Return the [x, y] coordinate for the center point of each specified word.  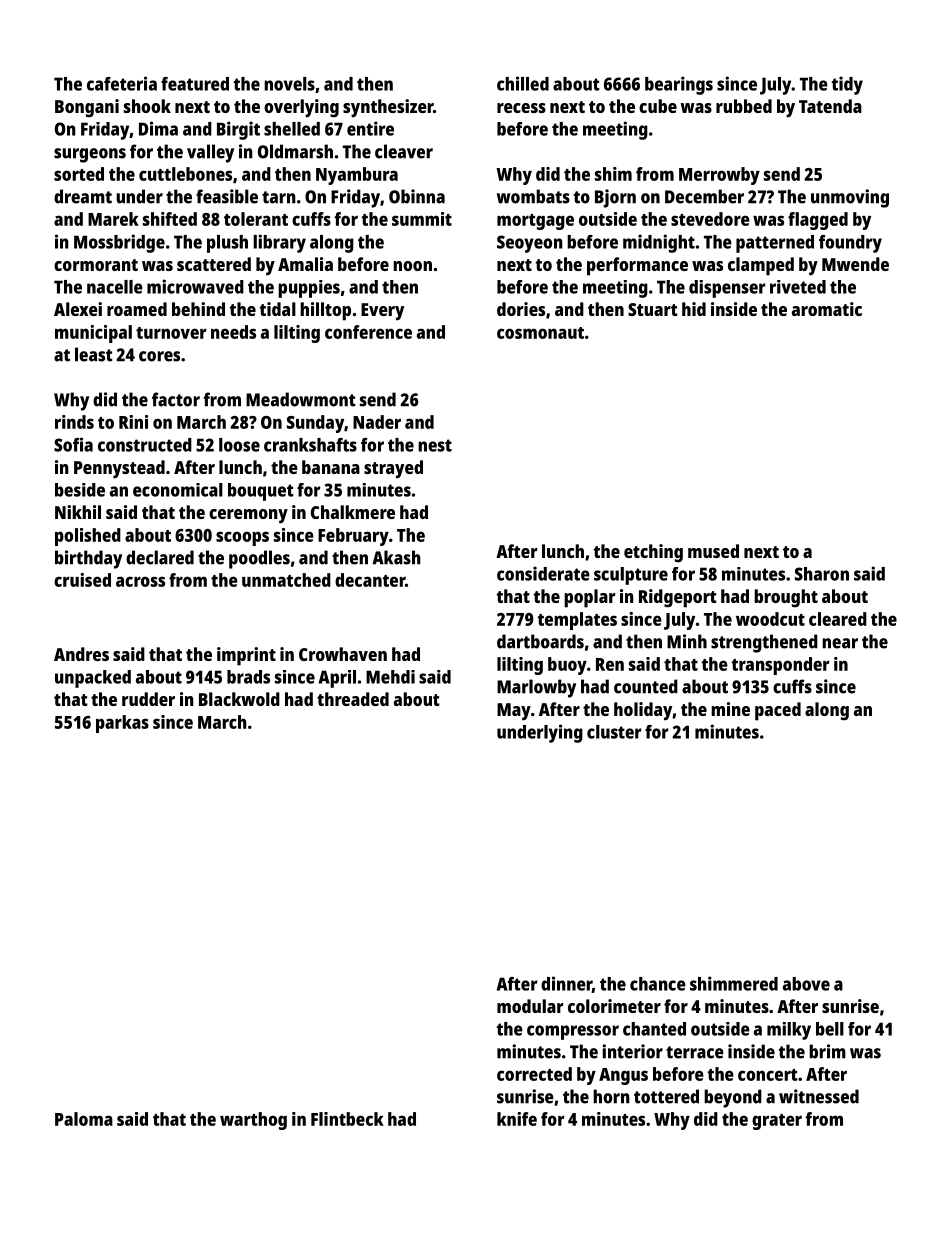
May [514, 712]
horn [611, 1096]
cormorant [96, 265]
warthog [253, 1121]
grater [777, 1122]
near [840, 643]
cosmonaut [540, 333]
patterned [775, 244]
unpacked [93, 679]
